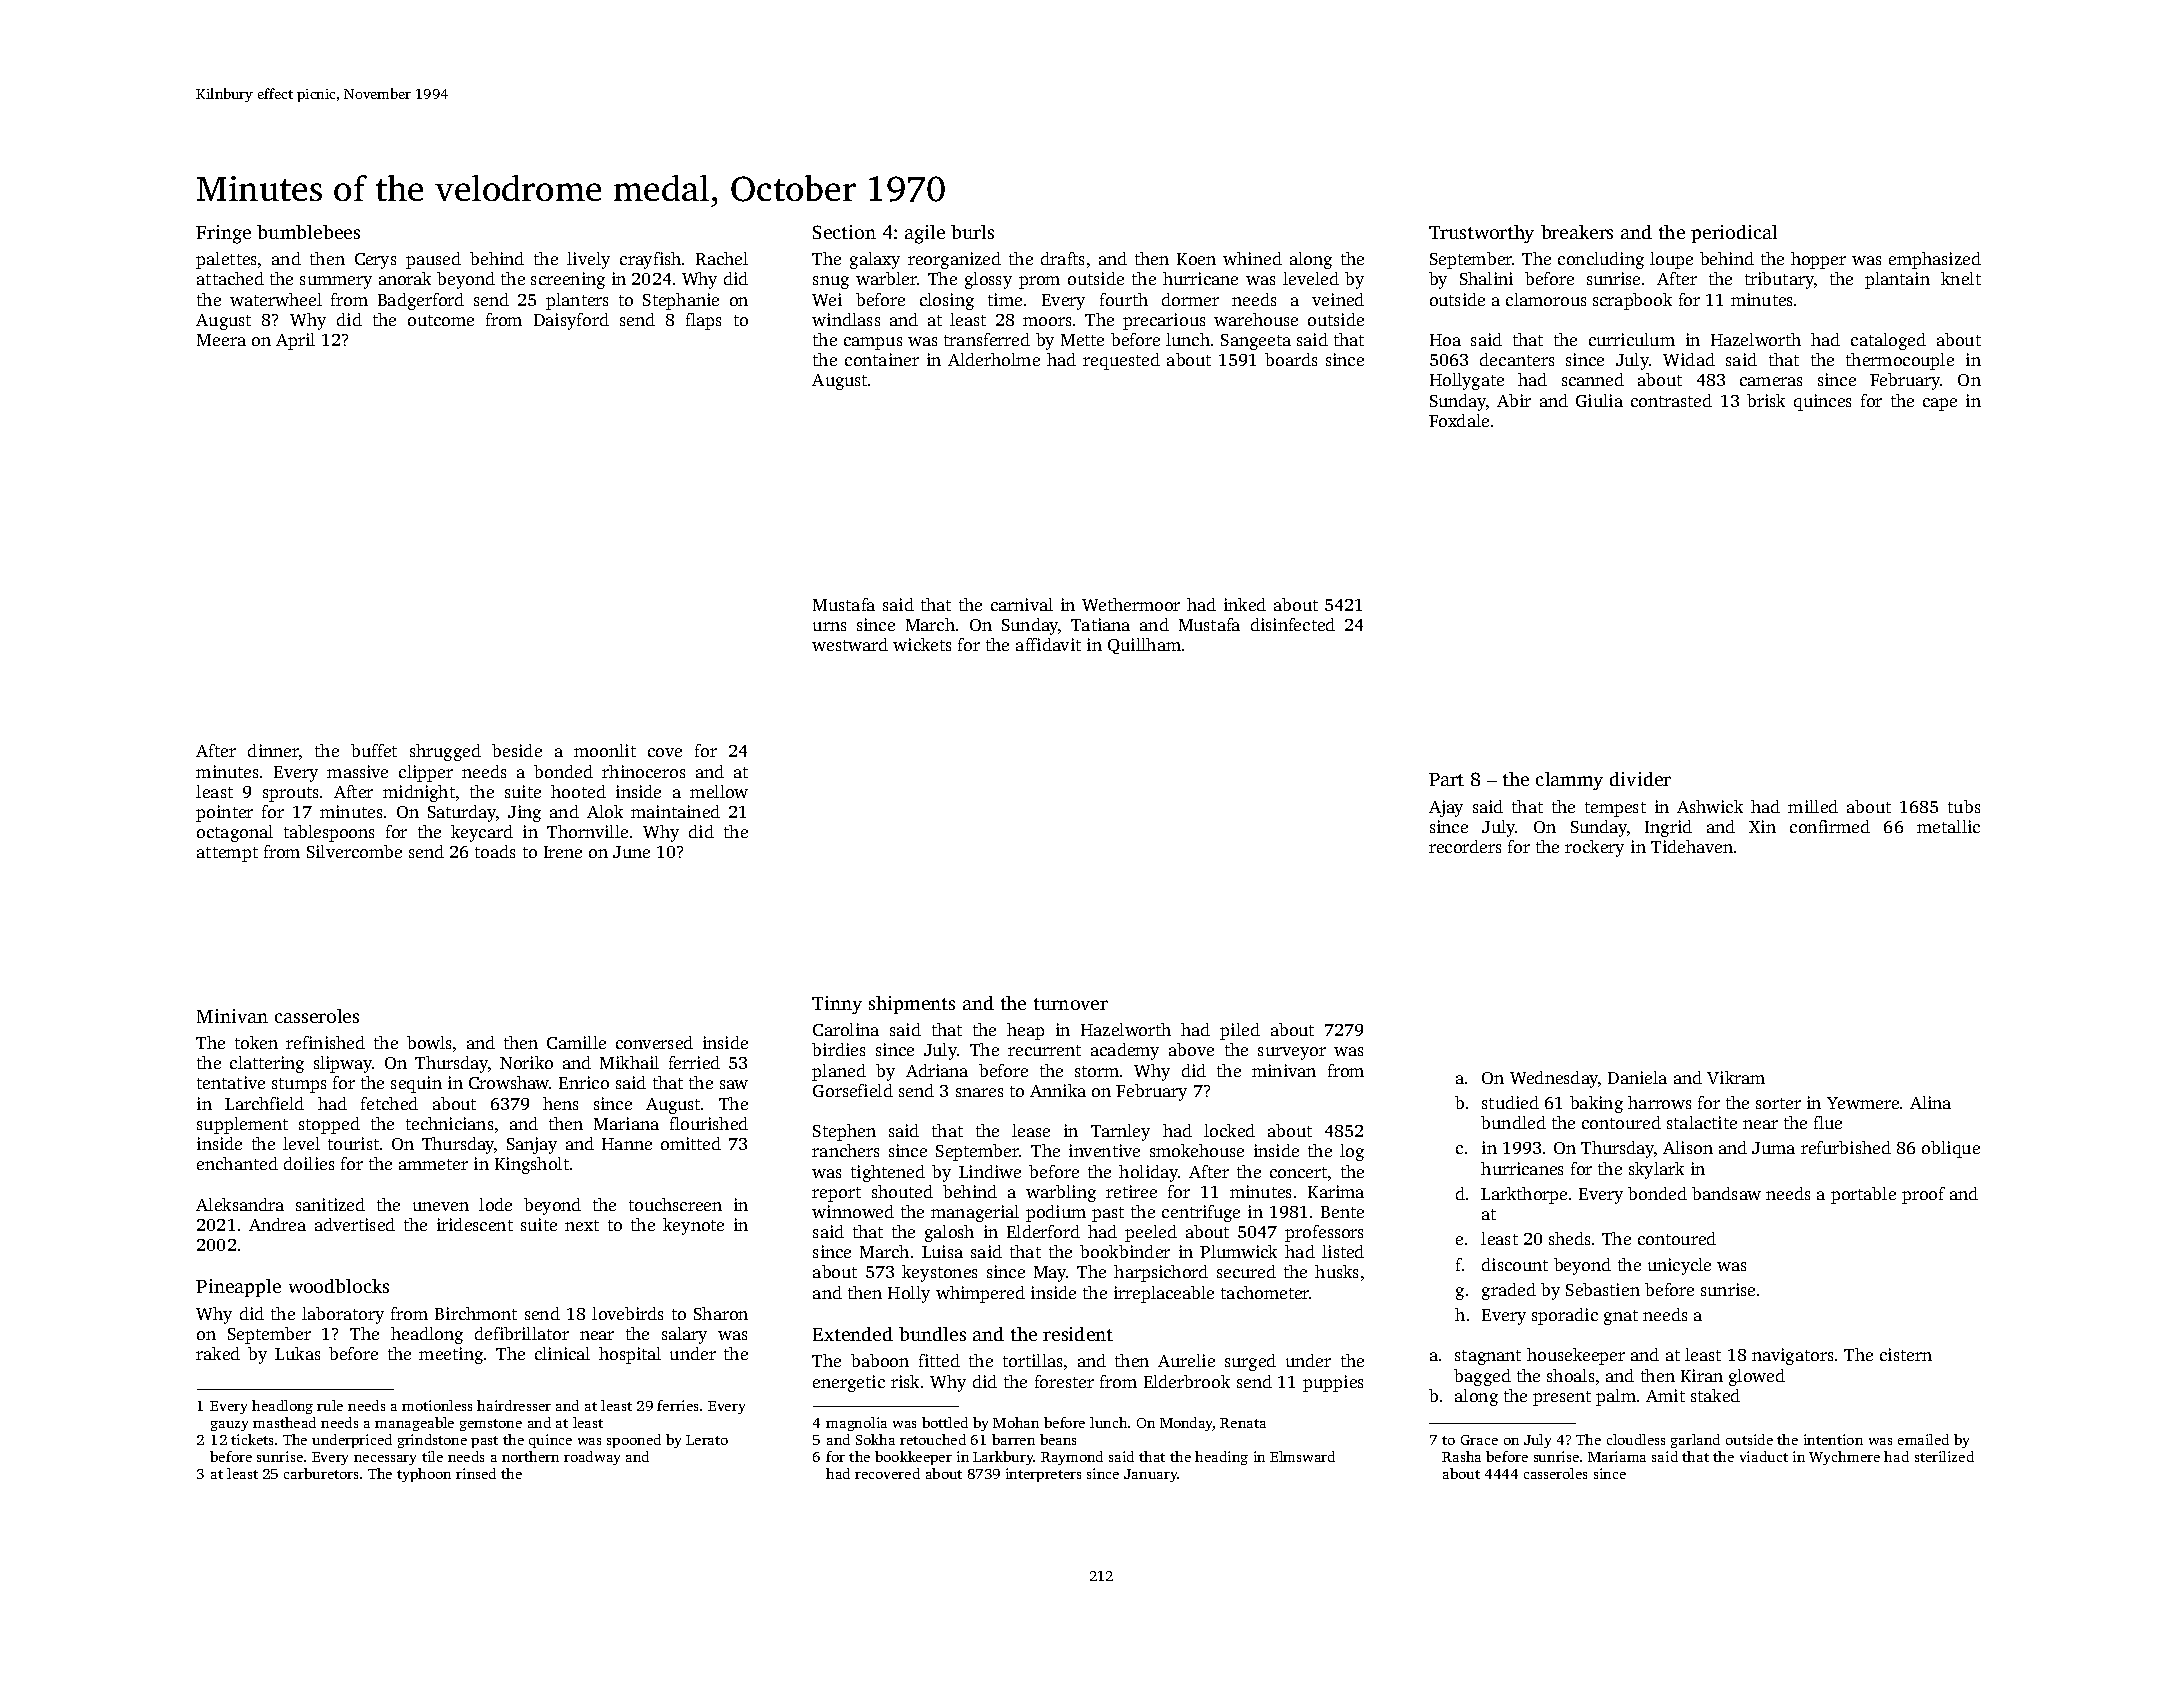  Describe the element at coordinates (1935, 260) in the document. I see `emphasized` at that location.
